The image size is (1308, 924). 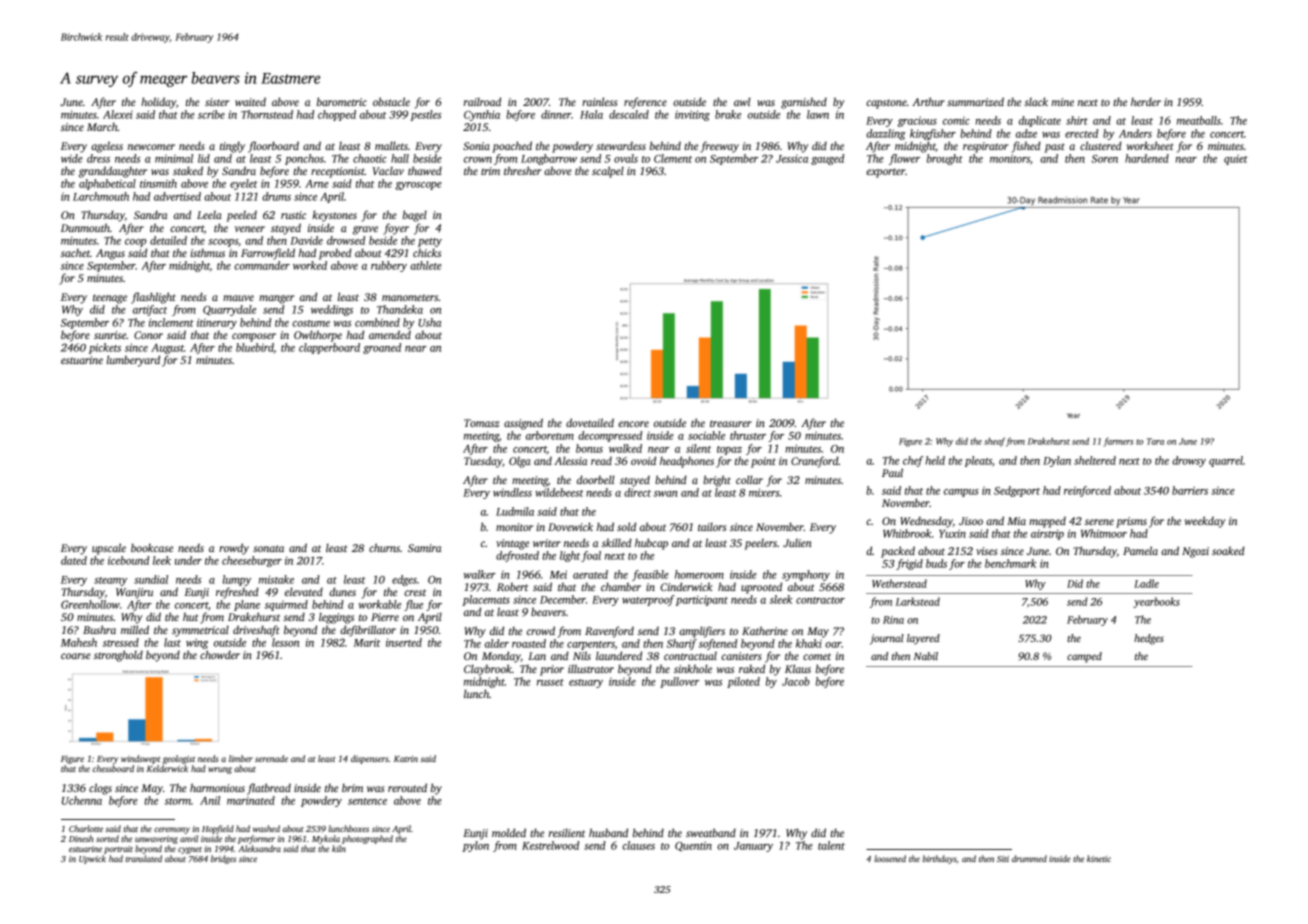 What do you see at coordinates (133, 361) in the screenshot?
I see `lumberyard` at bounding box center [133, 361].
